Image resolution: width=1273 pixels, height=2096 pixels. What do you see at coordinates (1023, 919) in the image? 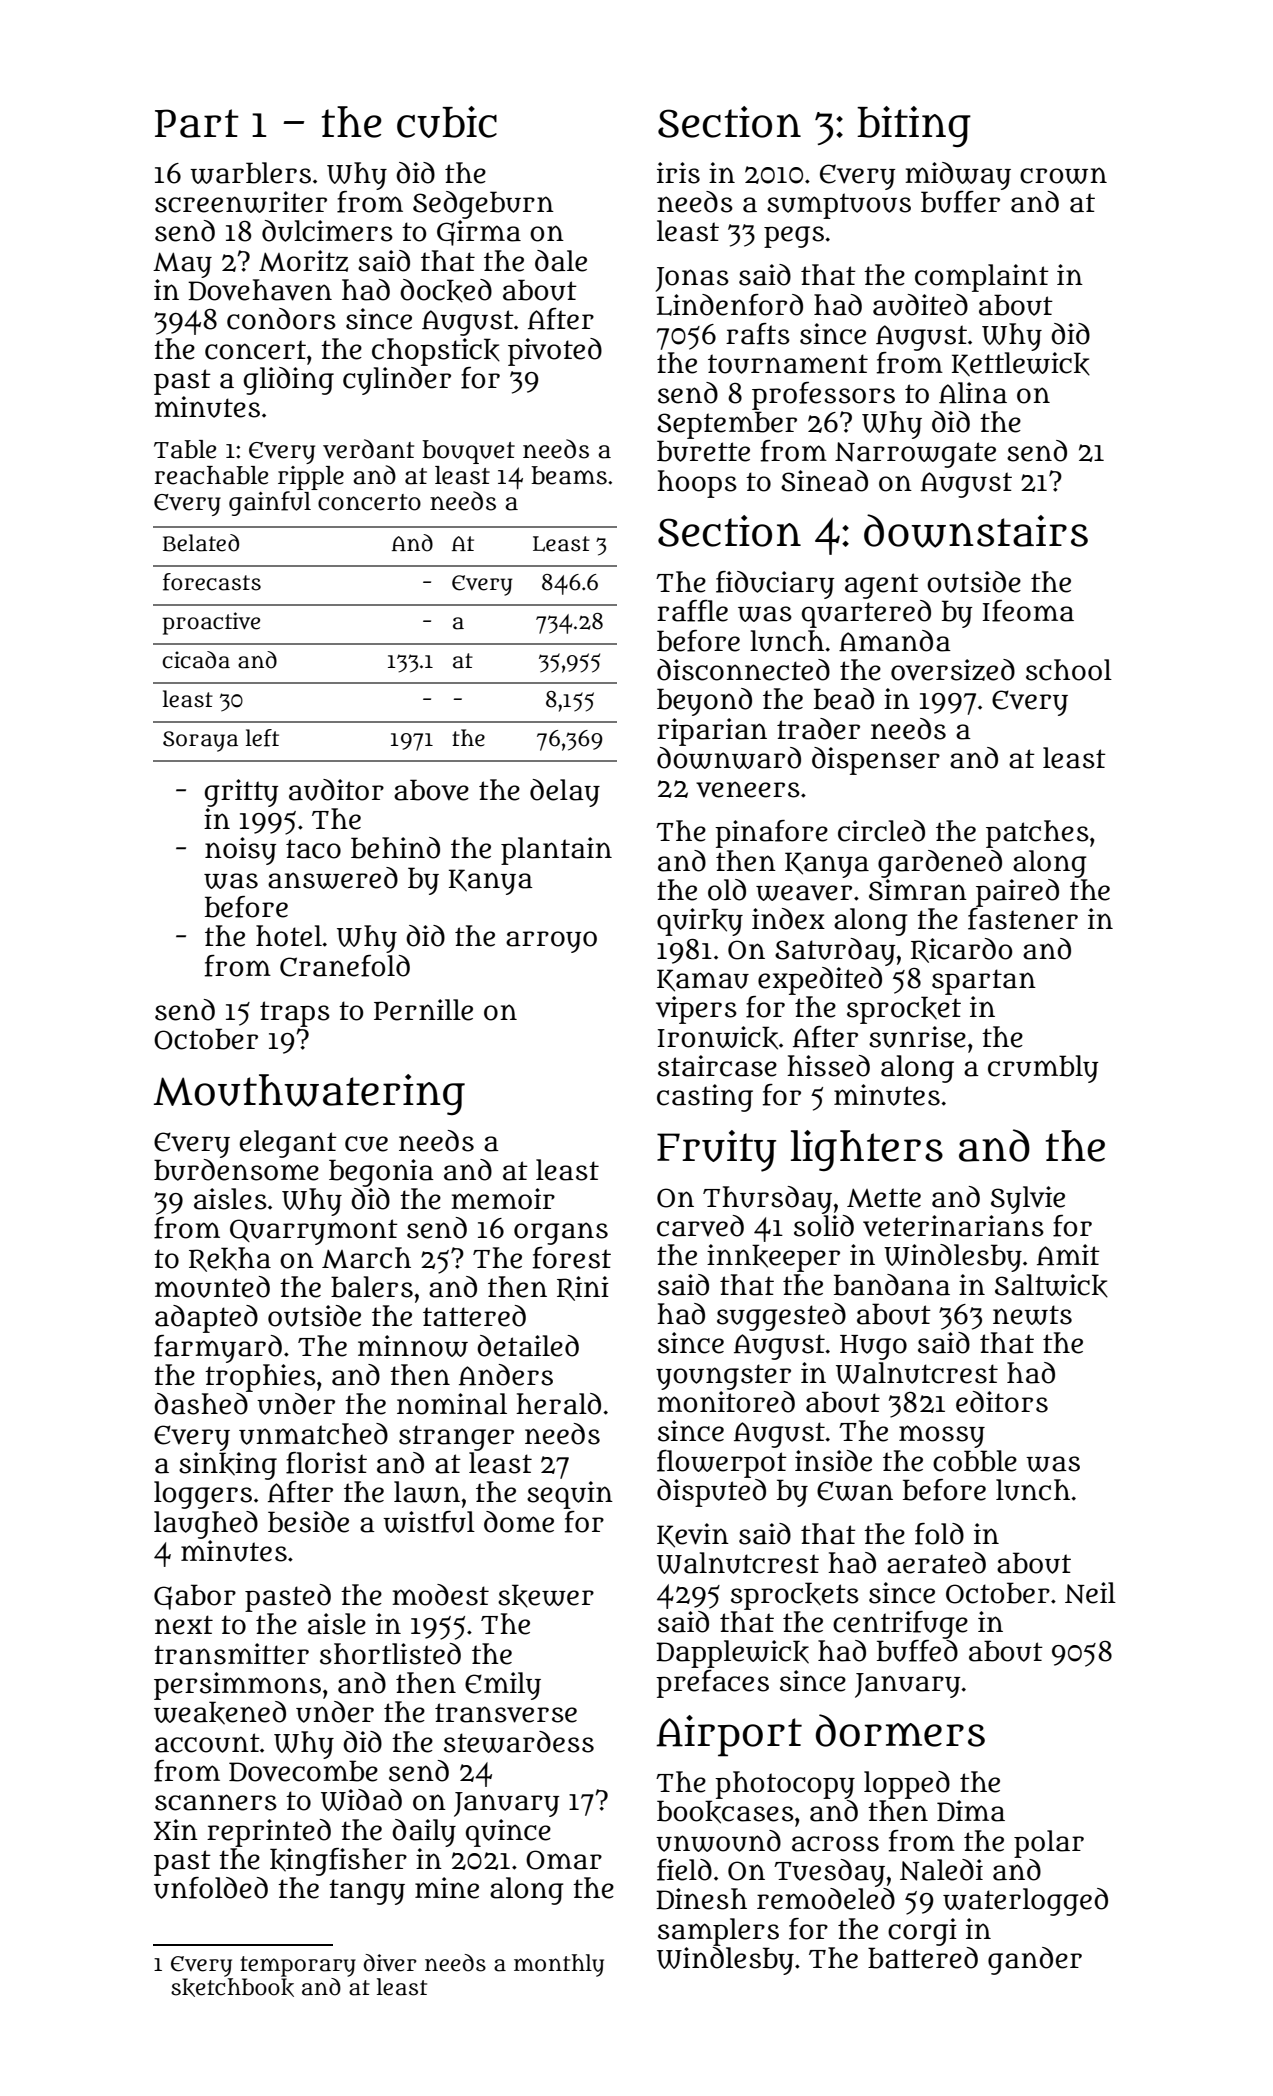
I see `fastener` at bounding box center [1023, 919].
